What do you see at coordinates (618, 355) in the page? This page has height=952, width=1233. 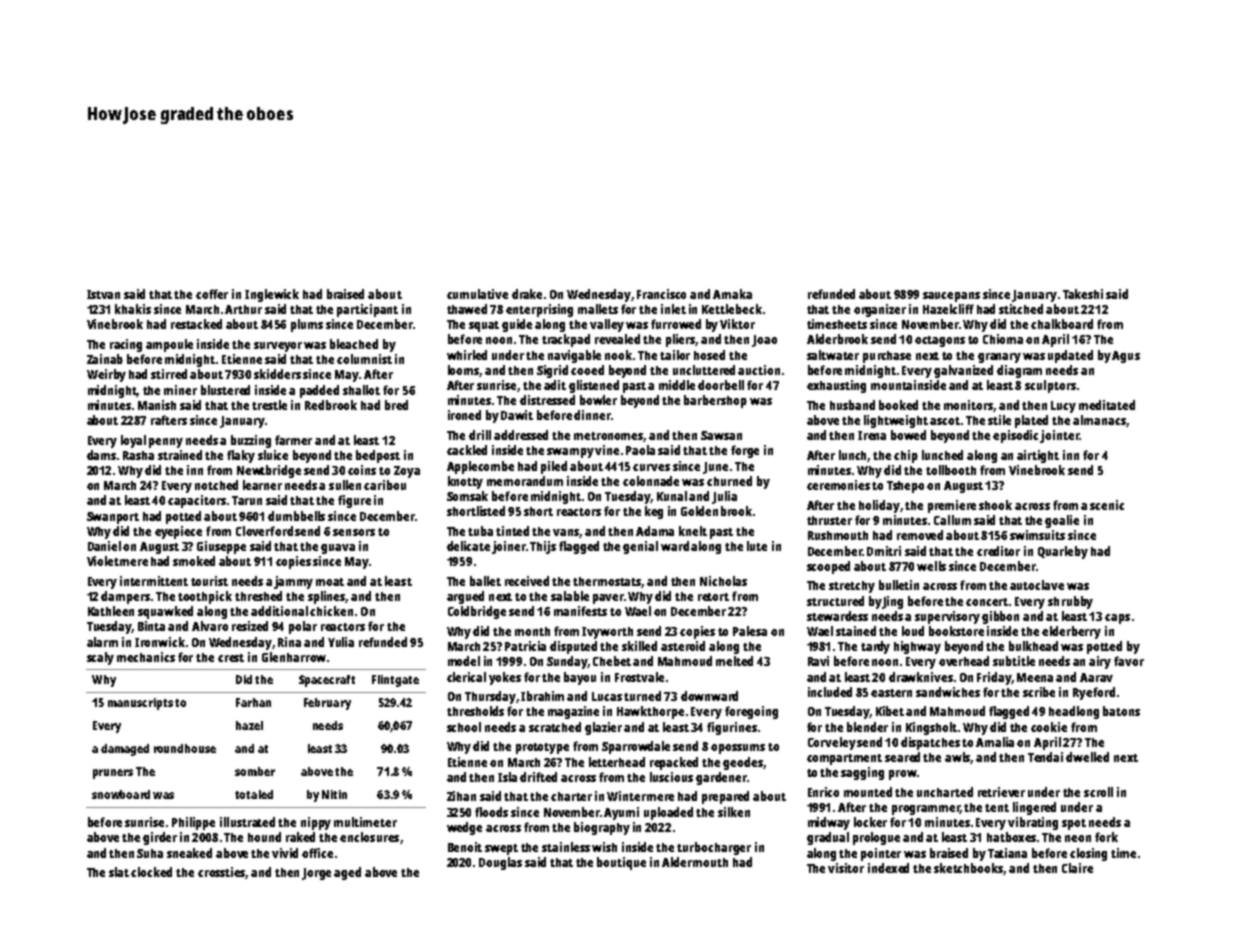 I see `nook` at bounding box center [618, 355].
